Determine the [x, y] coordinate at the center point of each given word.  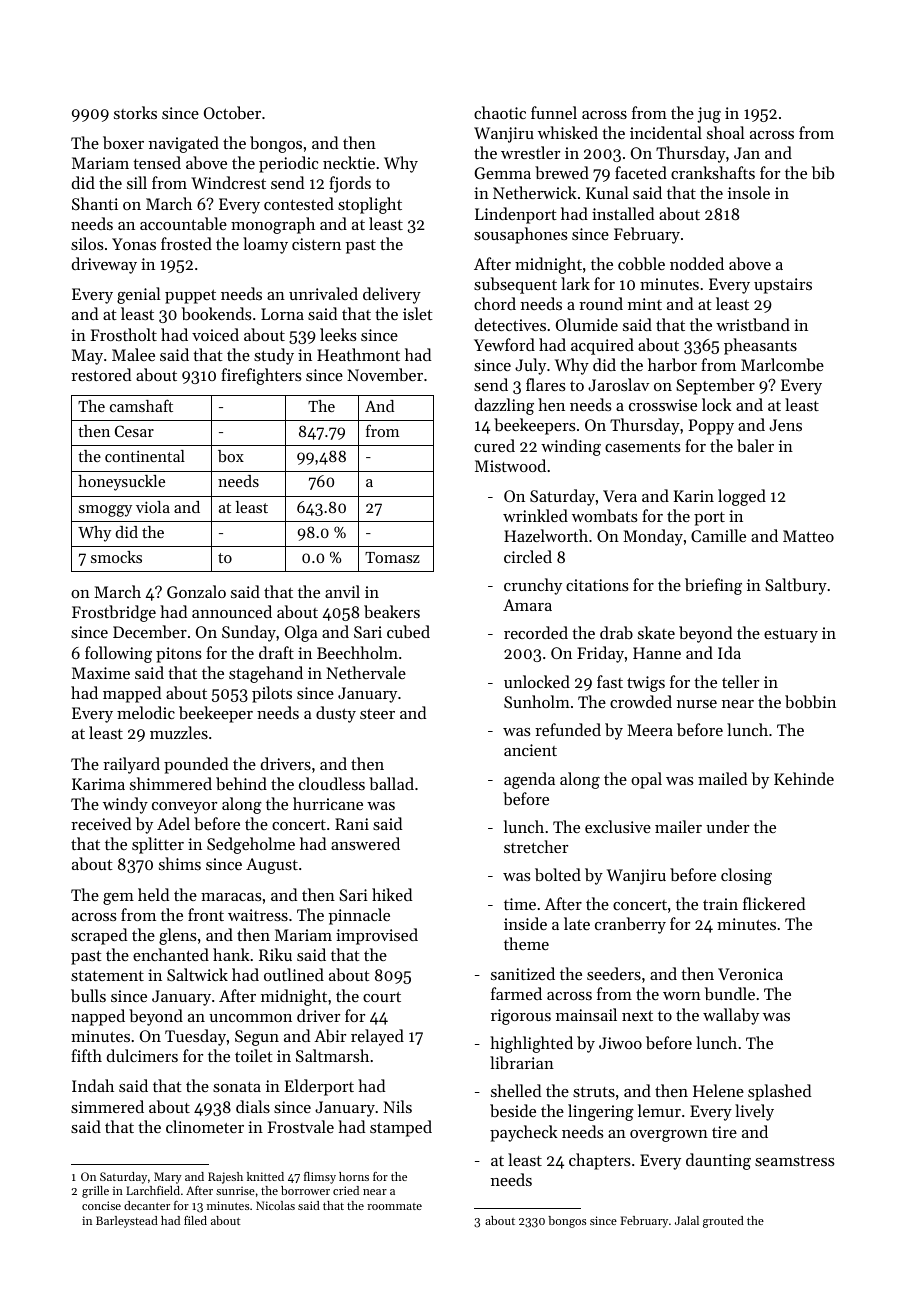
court [382, 997]
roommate [394, 1206]
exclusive [618, 826]
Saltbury [796, 586]
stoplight [370, 205]
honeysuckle [121, 483]
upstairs [783, 286]
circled [528, 556]
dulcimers [142, 1055]
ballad [391, 783]
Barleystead [127, 1222]
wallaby [731, 1016]
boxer [123, 142]
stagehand [266, 674]
